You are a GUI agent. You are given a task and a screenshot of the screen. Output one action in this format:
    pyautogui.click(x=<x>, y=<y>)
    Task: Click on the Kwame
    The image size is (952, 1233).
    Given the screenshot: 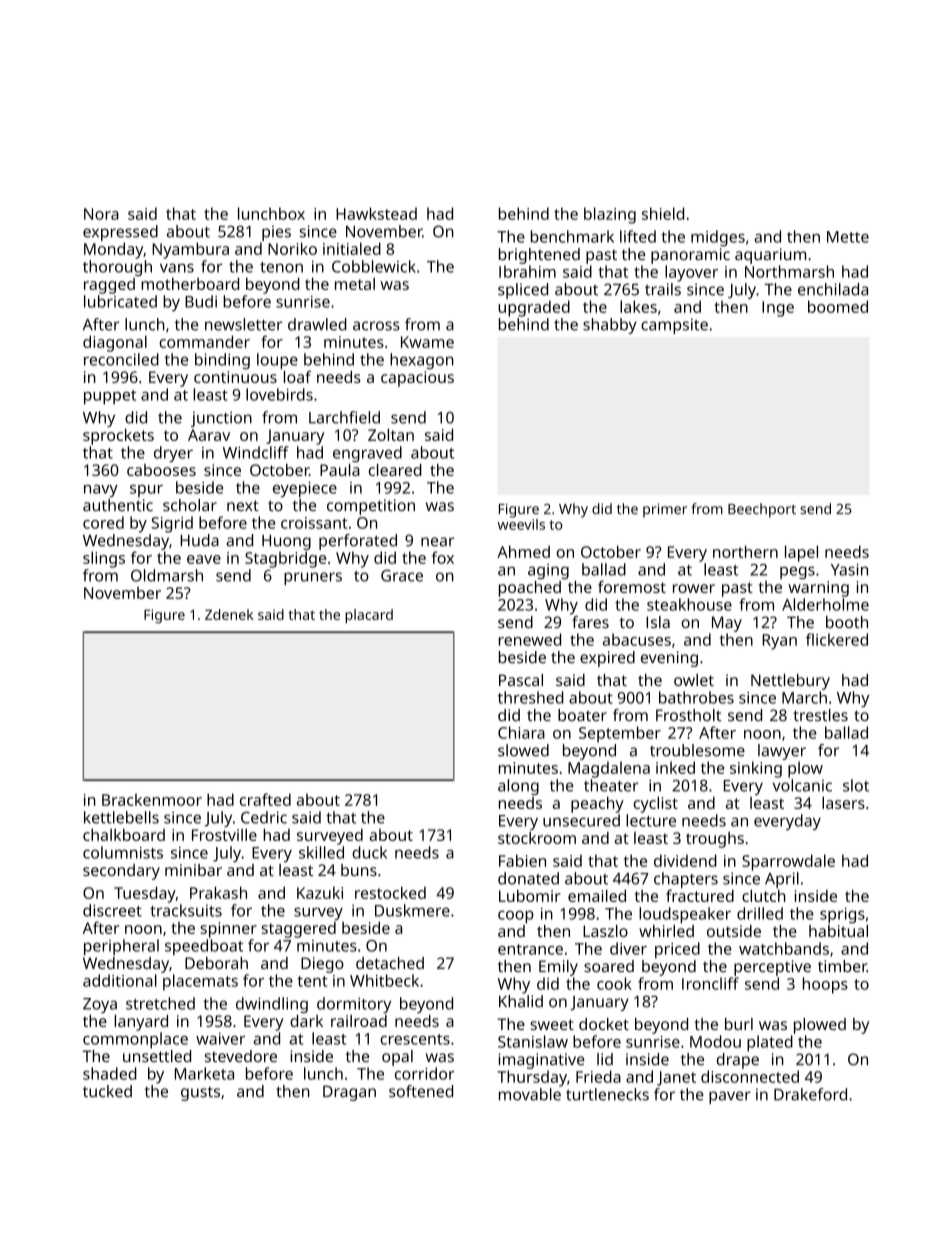 What is the action you would take?
    pyautogui.click(x=427, y=342)
